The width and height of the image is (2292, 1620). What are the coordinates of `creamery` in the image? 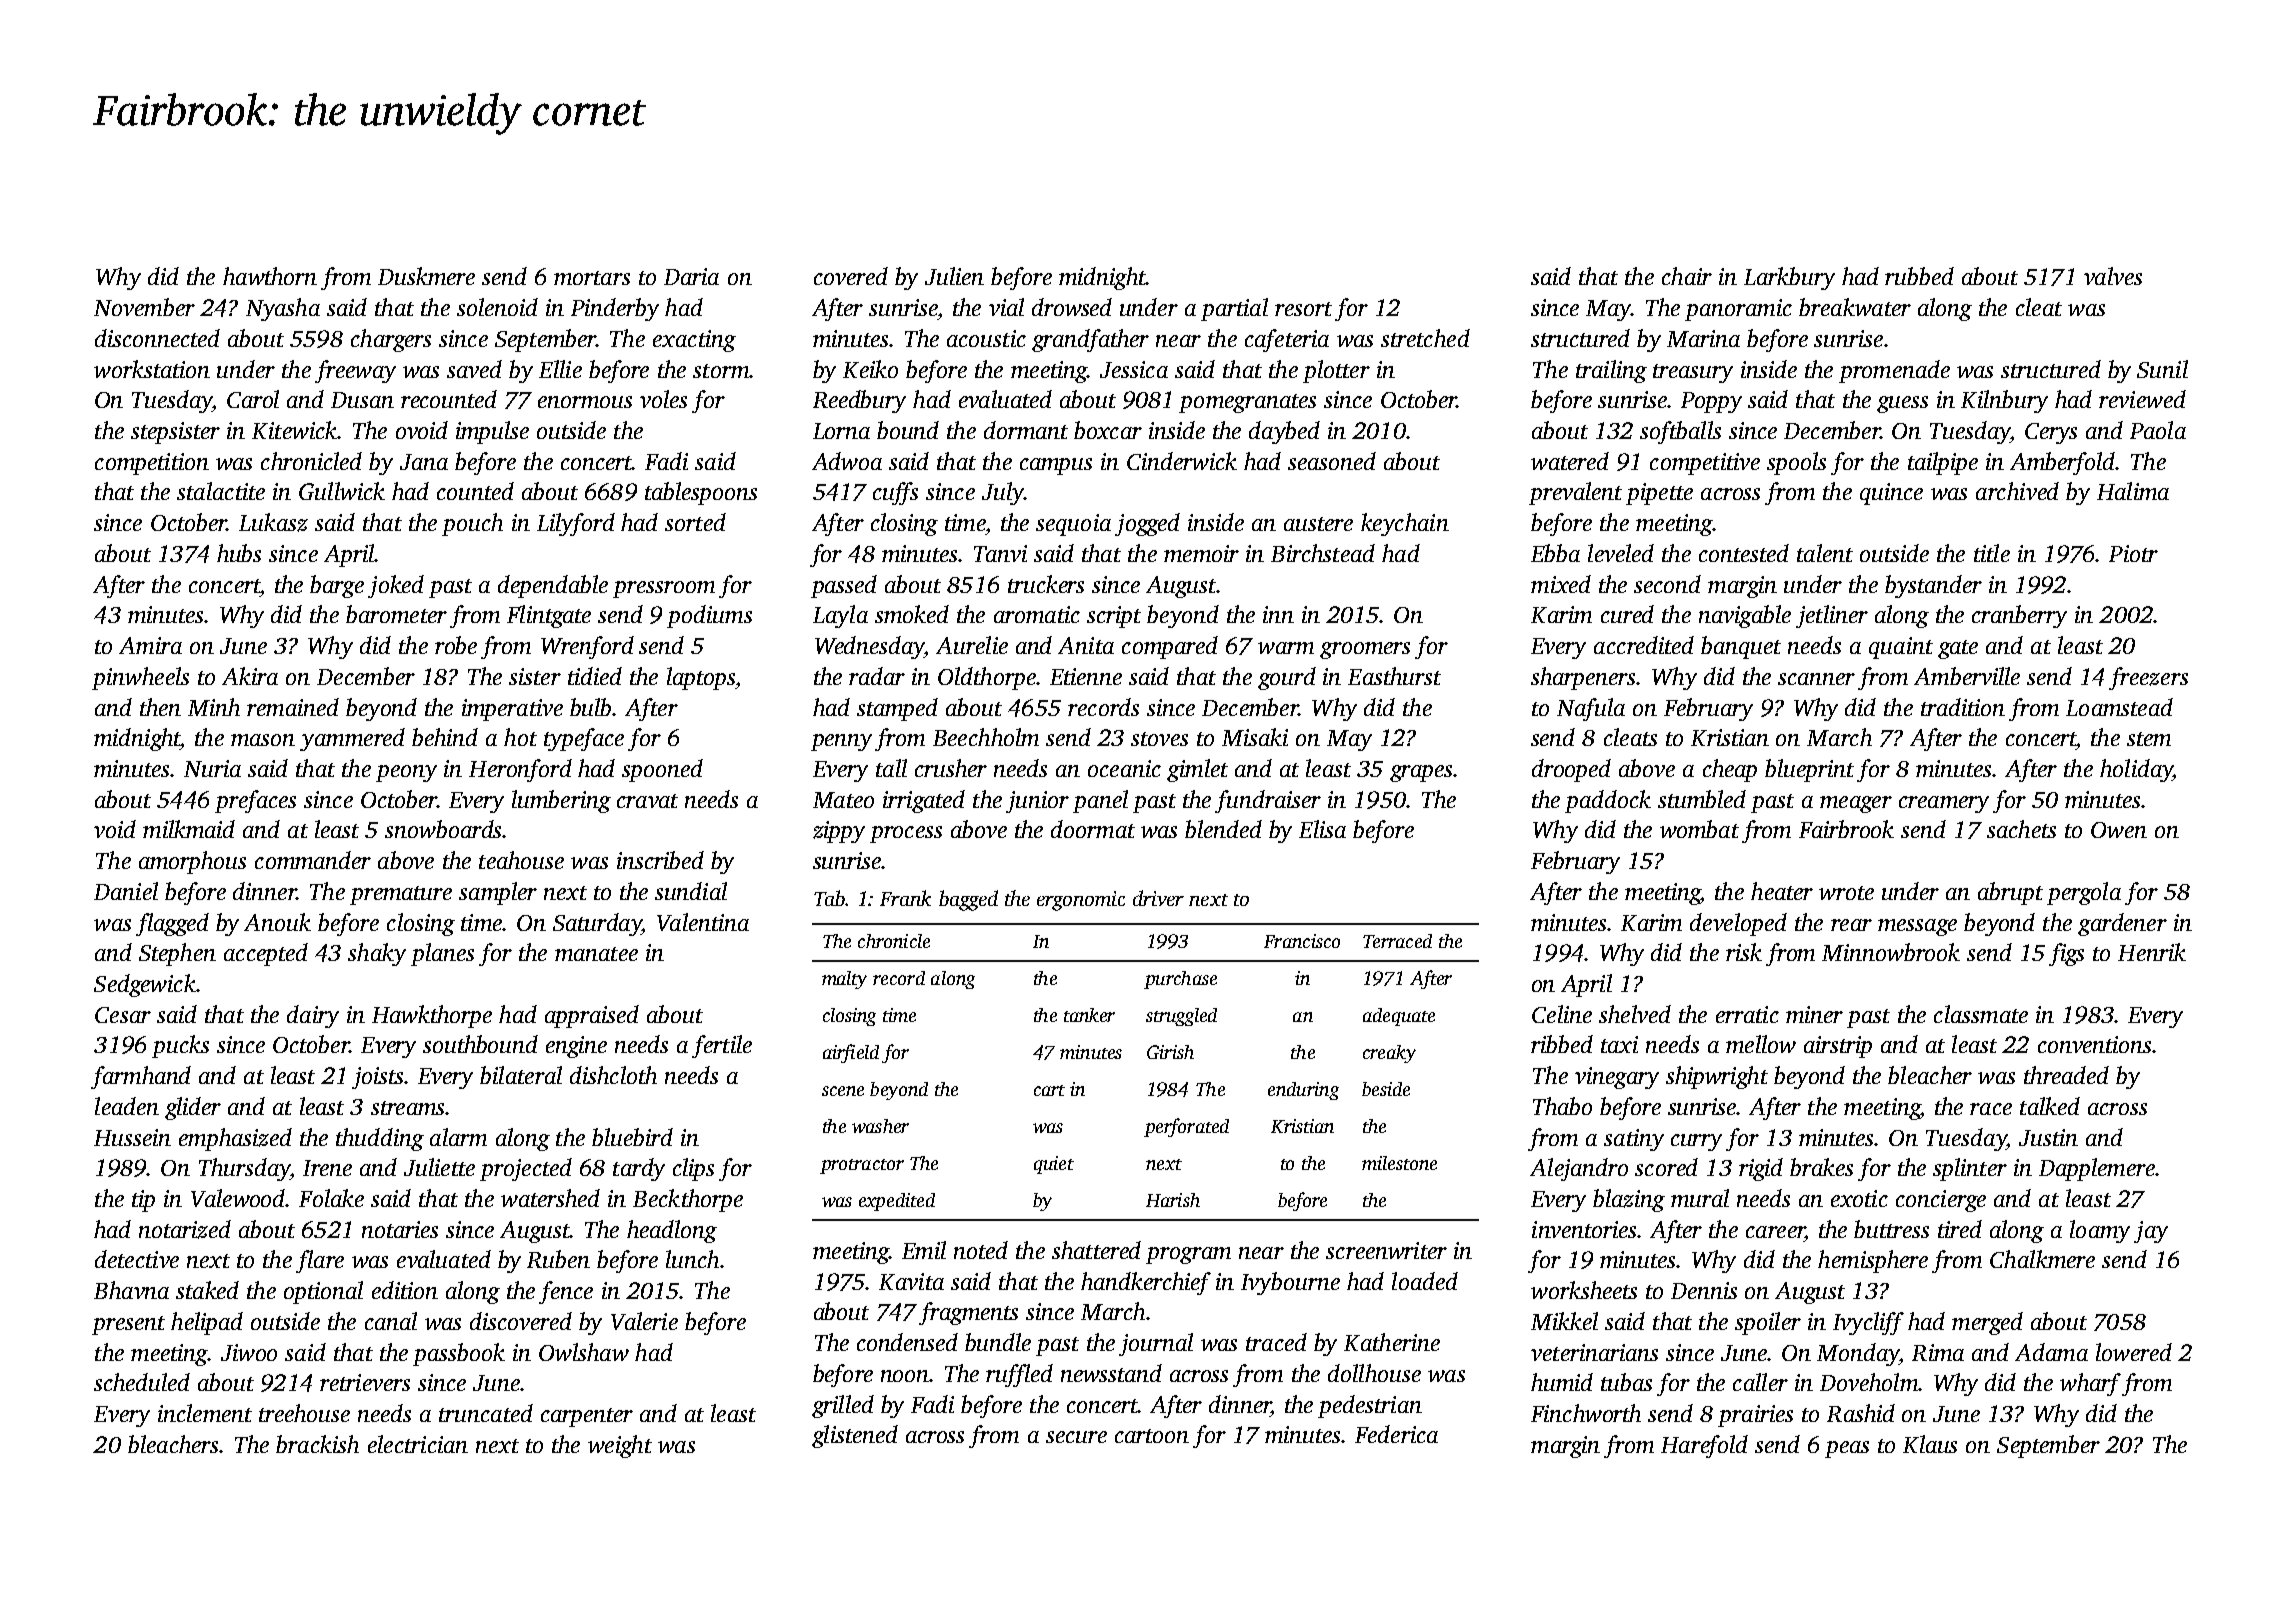 It's located at (1944, 804).
